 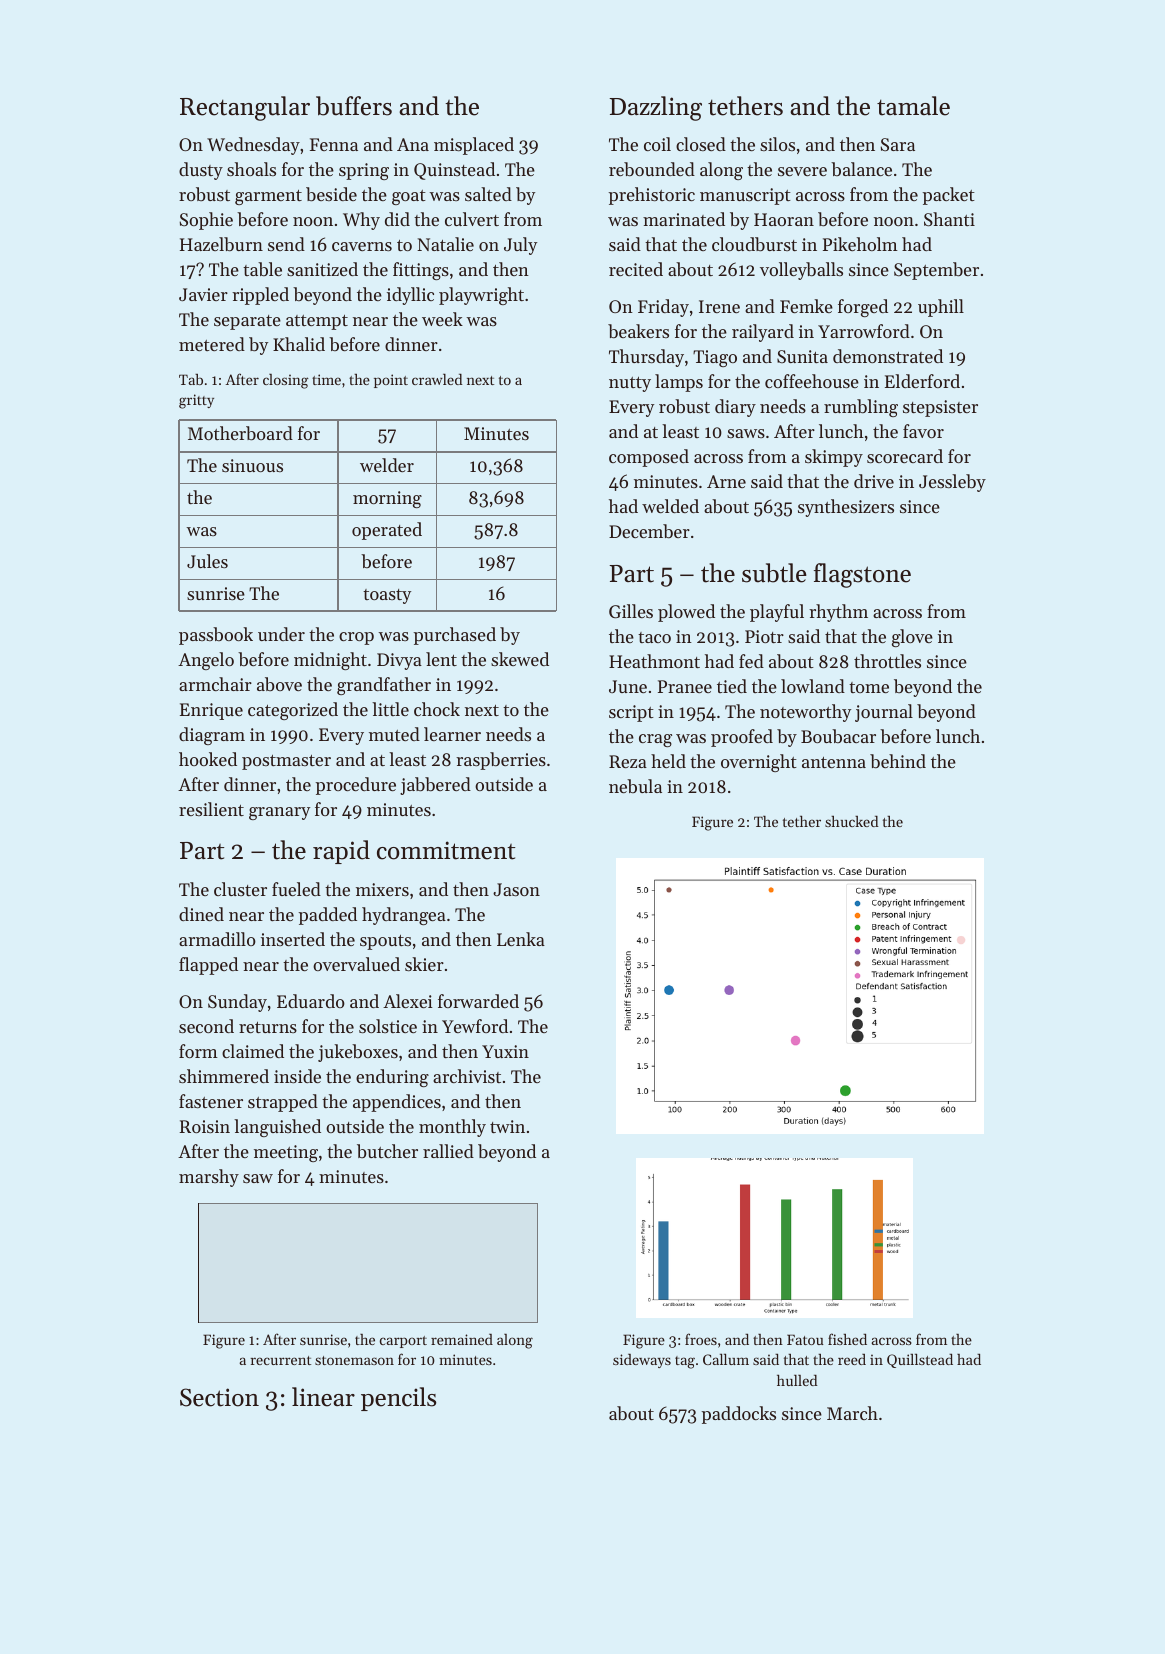 What do you see at coordinates (398, 1399) in the image?
I see `pencils` at bounding box center [398, 1399].
